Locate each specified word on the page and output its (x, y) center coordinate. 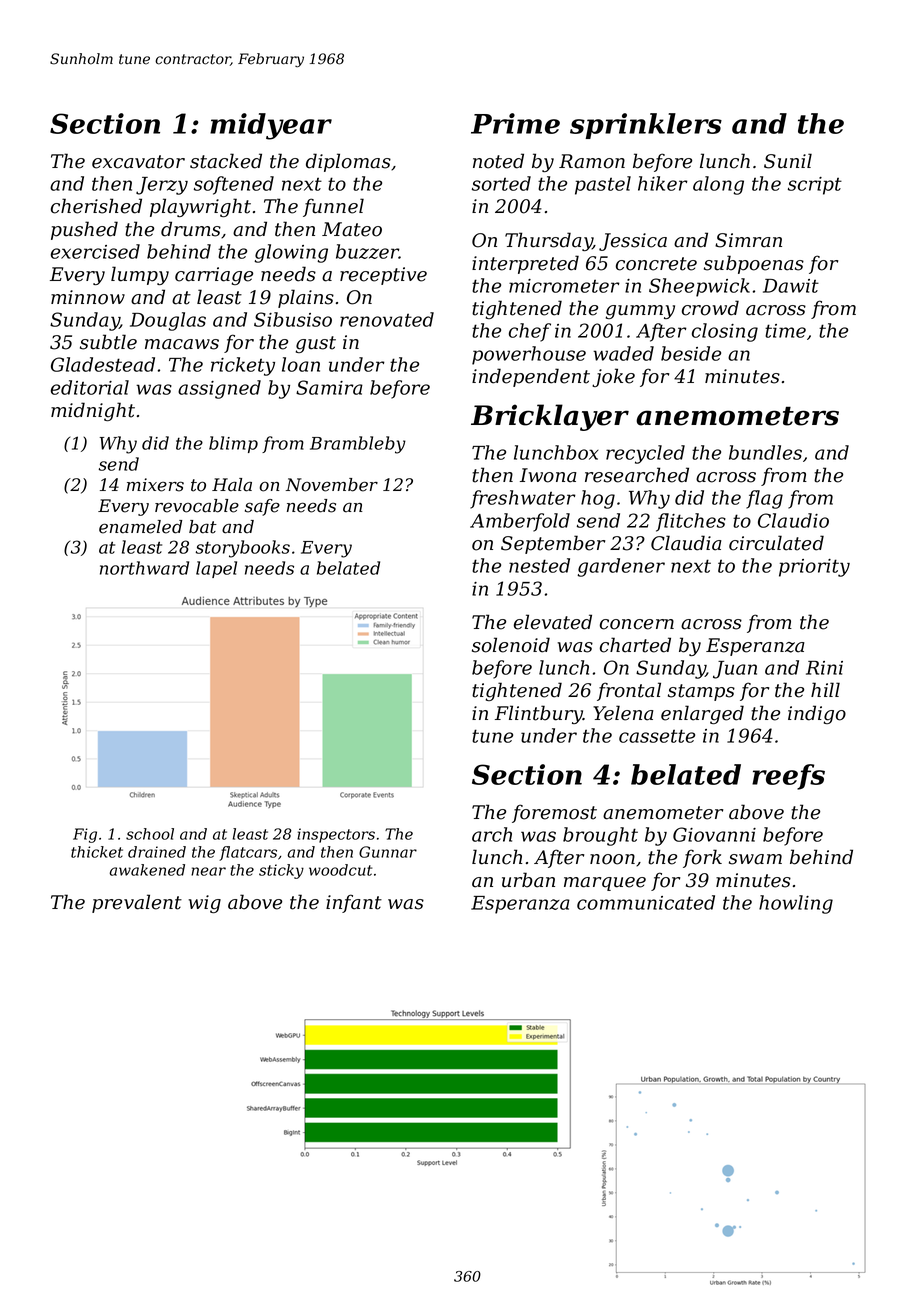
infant (354, 903)
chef (530, 332)
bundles (765, 452)
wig (205, 904)
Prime (515, 123)
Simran (748, 240)
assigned (219, 389)
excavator (138, 162)
